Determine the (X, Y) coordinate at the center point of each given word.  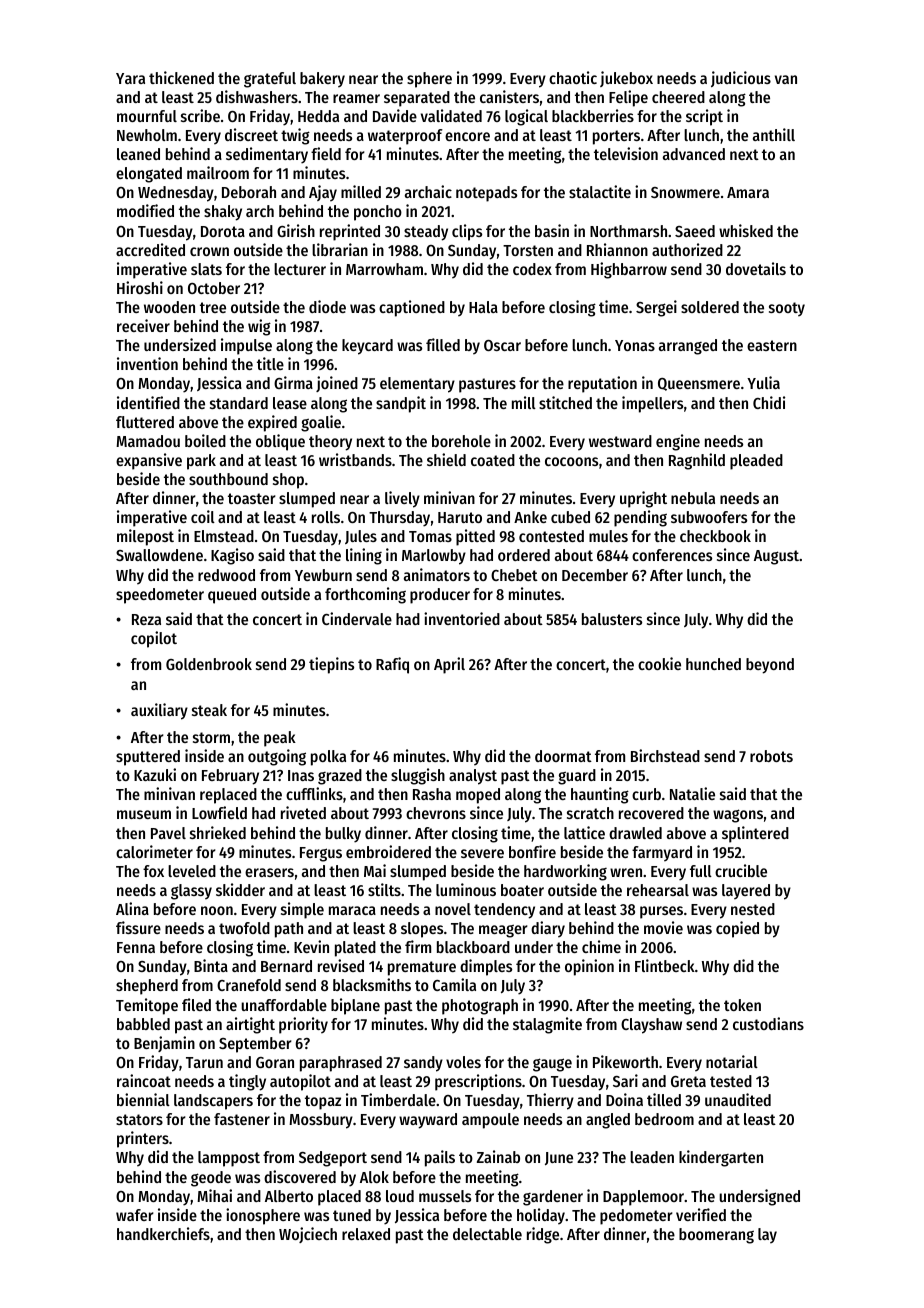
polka (328, 758)
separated (417, 99)
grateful (270, 80)
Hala (483, 307)
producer (440, 596)
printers (143, 1139)
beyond (770, 666)
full (701, 871)
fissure (138, 927)
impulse (246, 346)
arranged (688, 347)
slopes (422, 930)
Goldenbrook (209, 664)
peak (280, 739)
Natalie (692, 793)
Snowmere (685, 192)
